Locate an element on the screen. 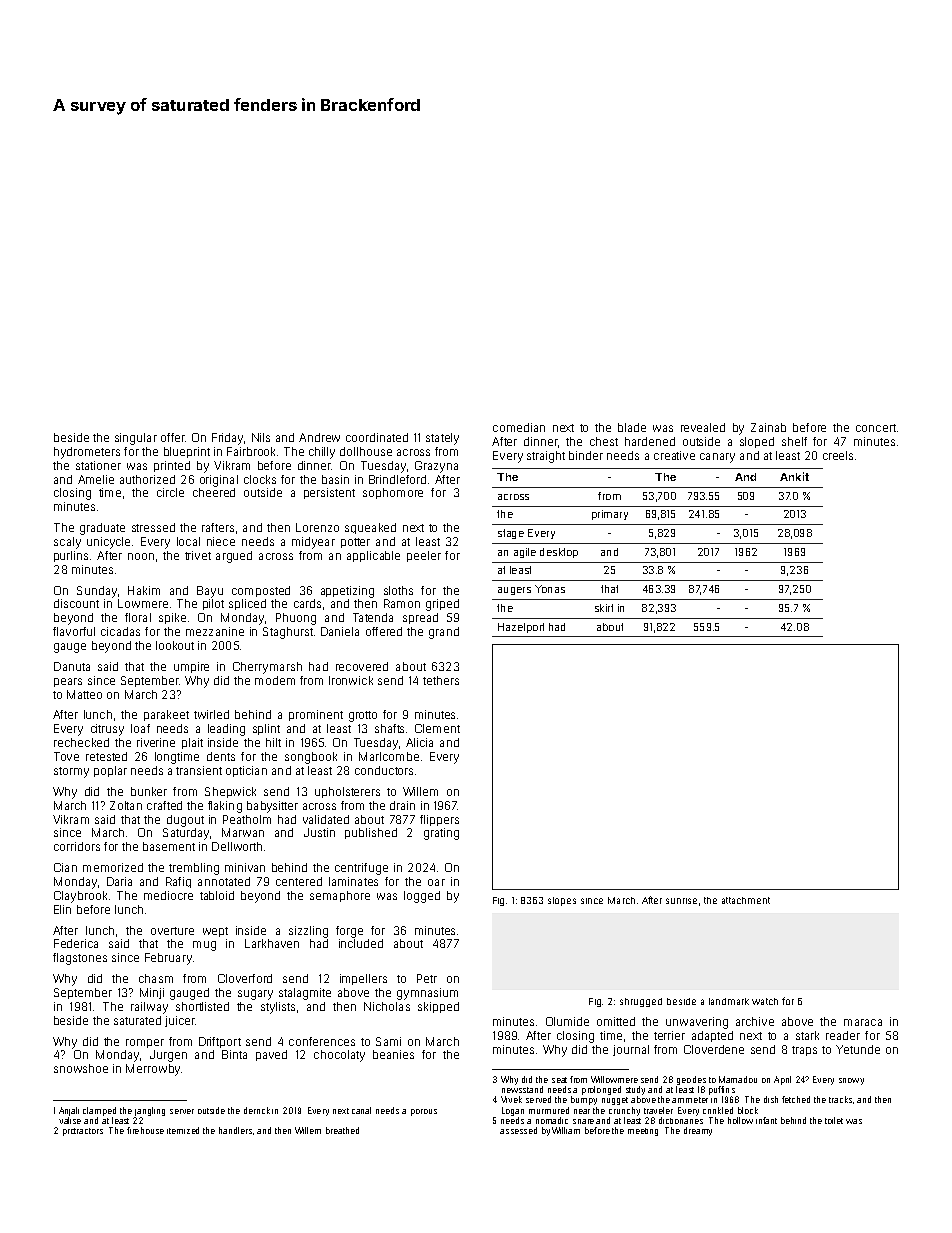 This screenshot has width=952, height=1233. blade is located at coordinates (632, 427).
